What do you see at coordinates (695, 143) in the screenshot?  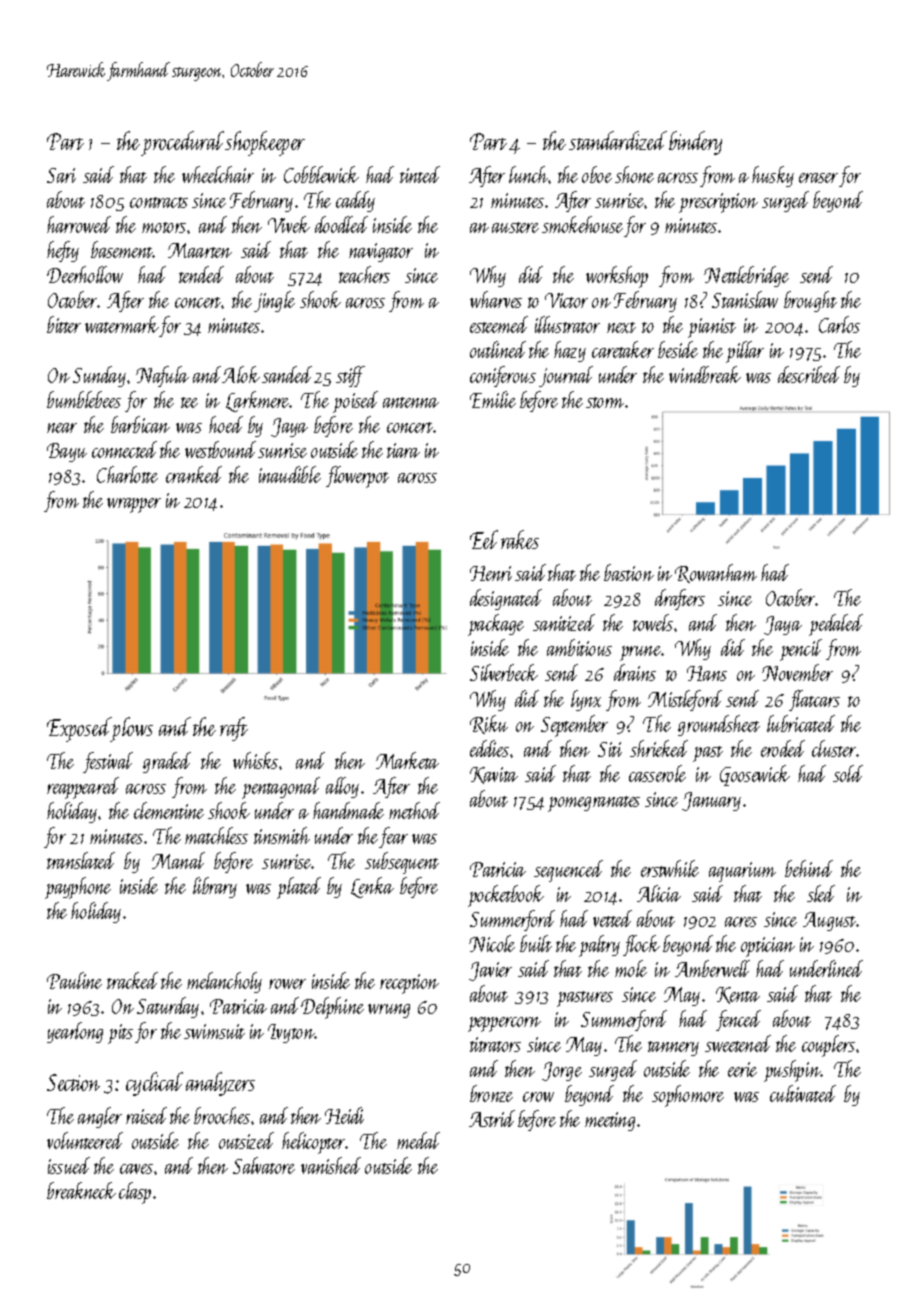 I see `bindery` at bounding box center [695, 143].
